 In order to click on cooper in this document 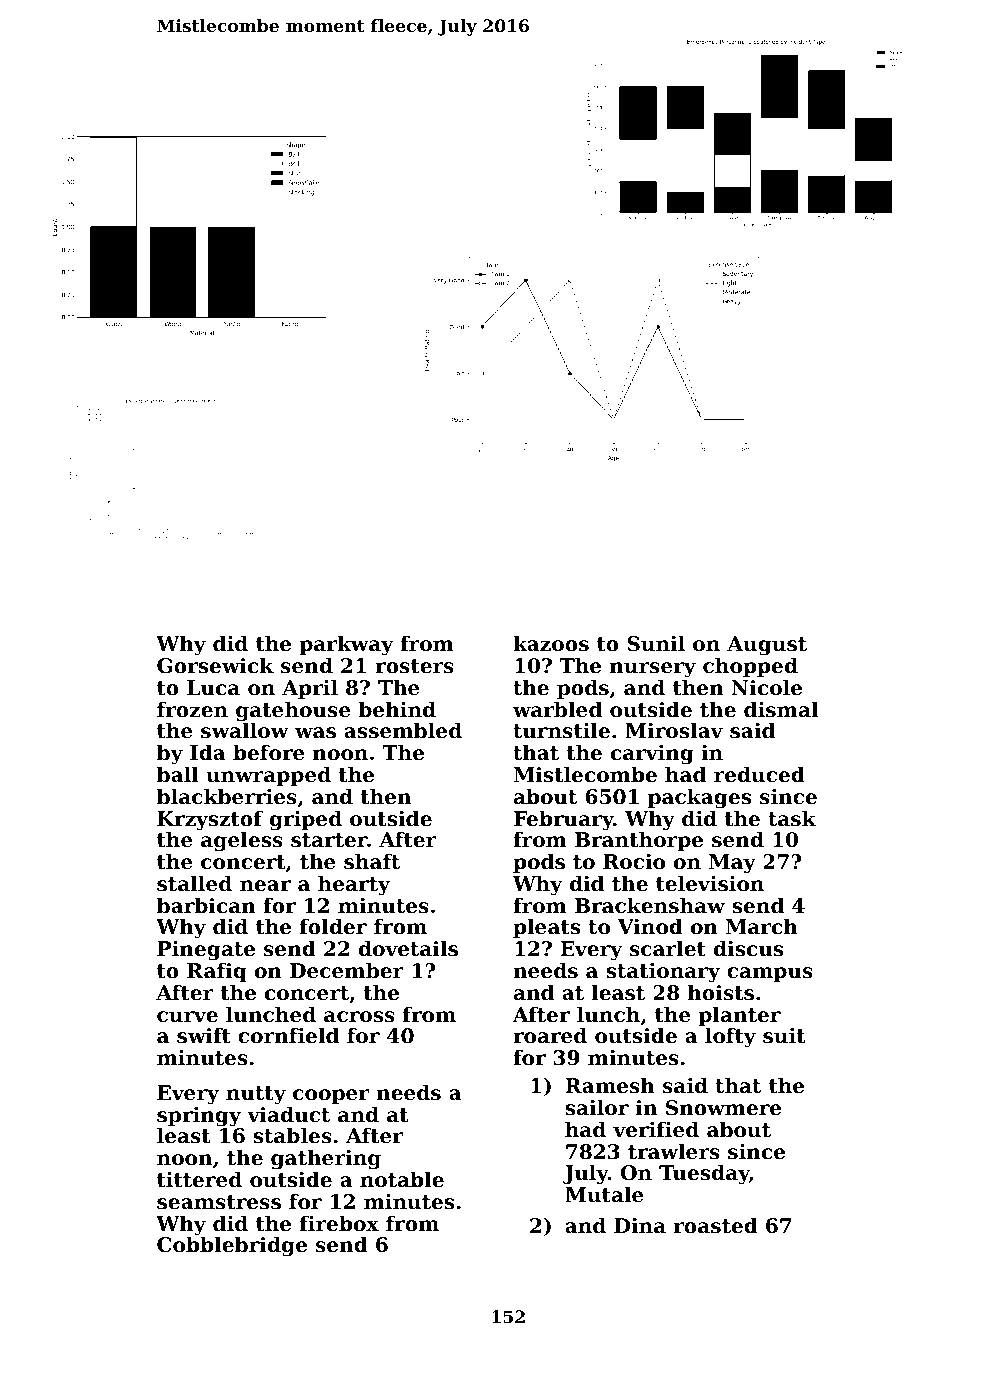, I will do `click(331, 1096)`.
